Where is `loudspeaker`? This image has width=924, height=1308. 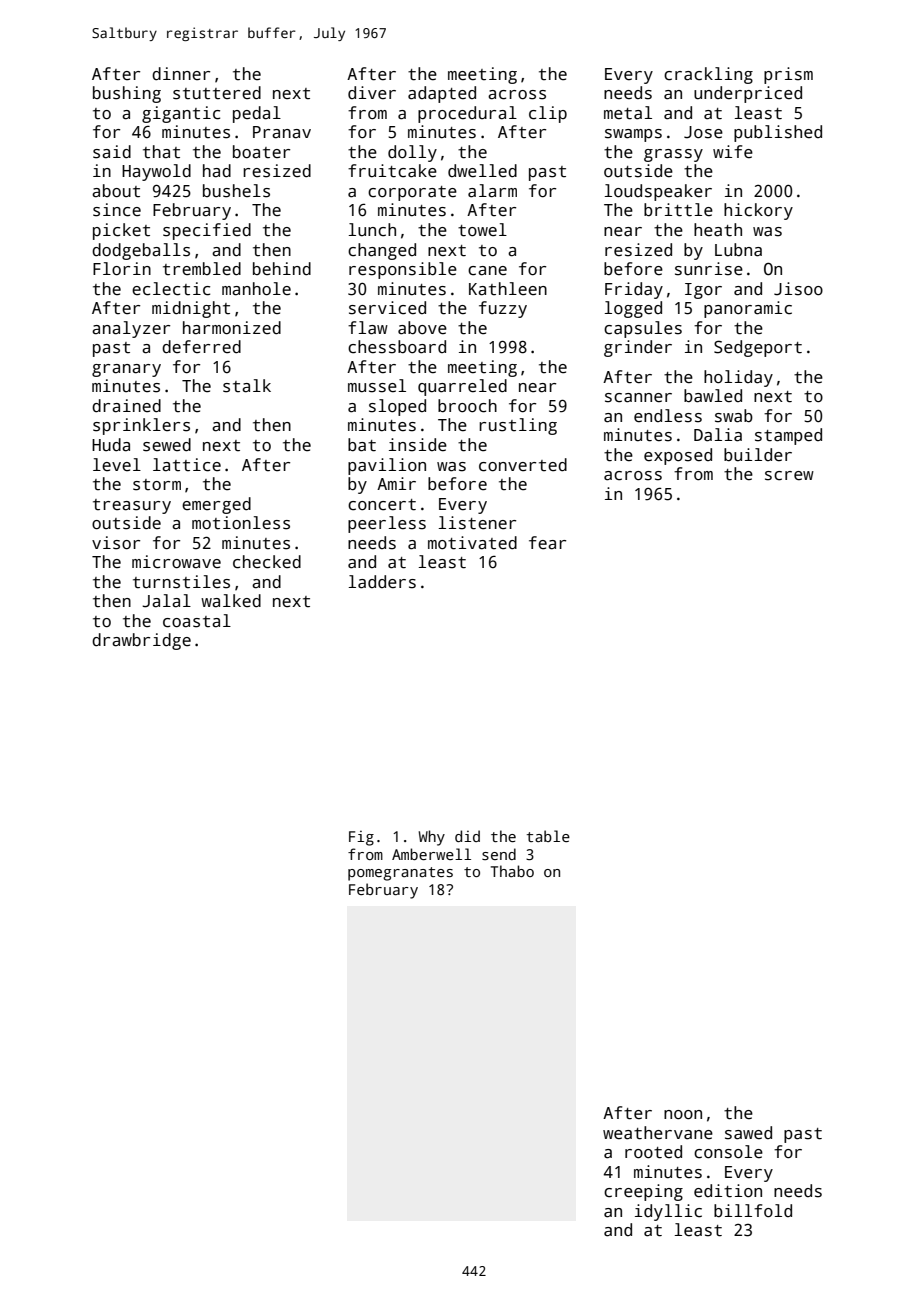 loudspeaker is located at coordinates (658, 192).
